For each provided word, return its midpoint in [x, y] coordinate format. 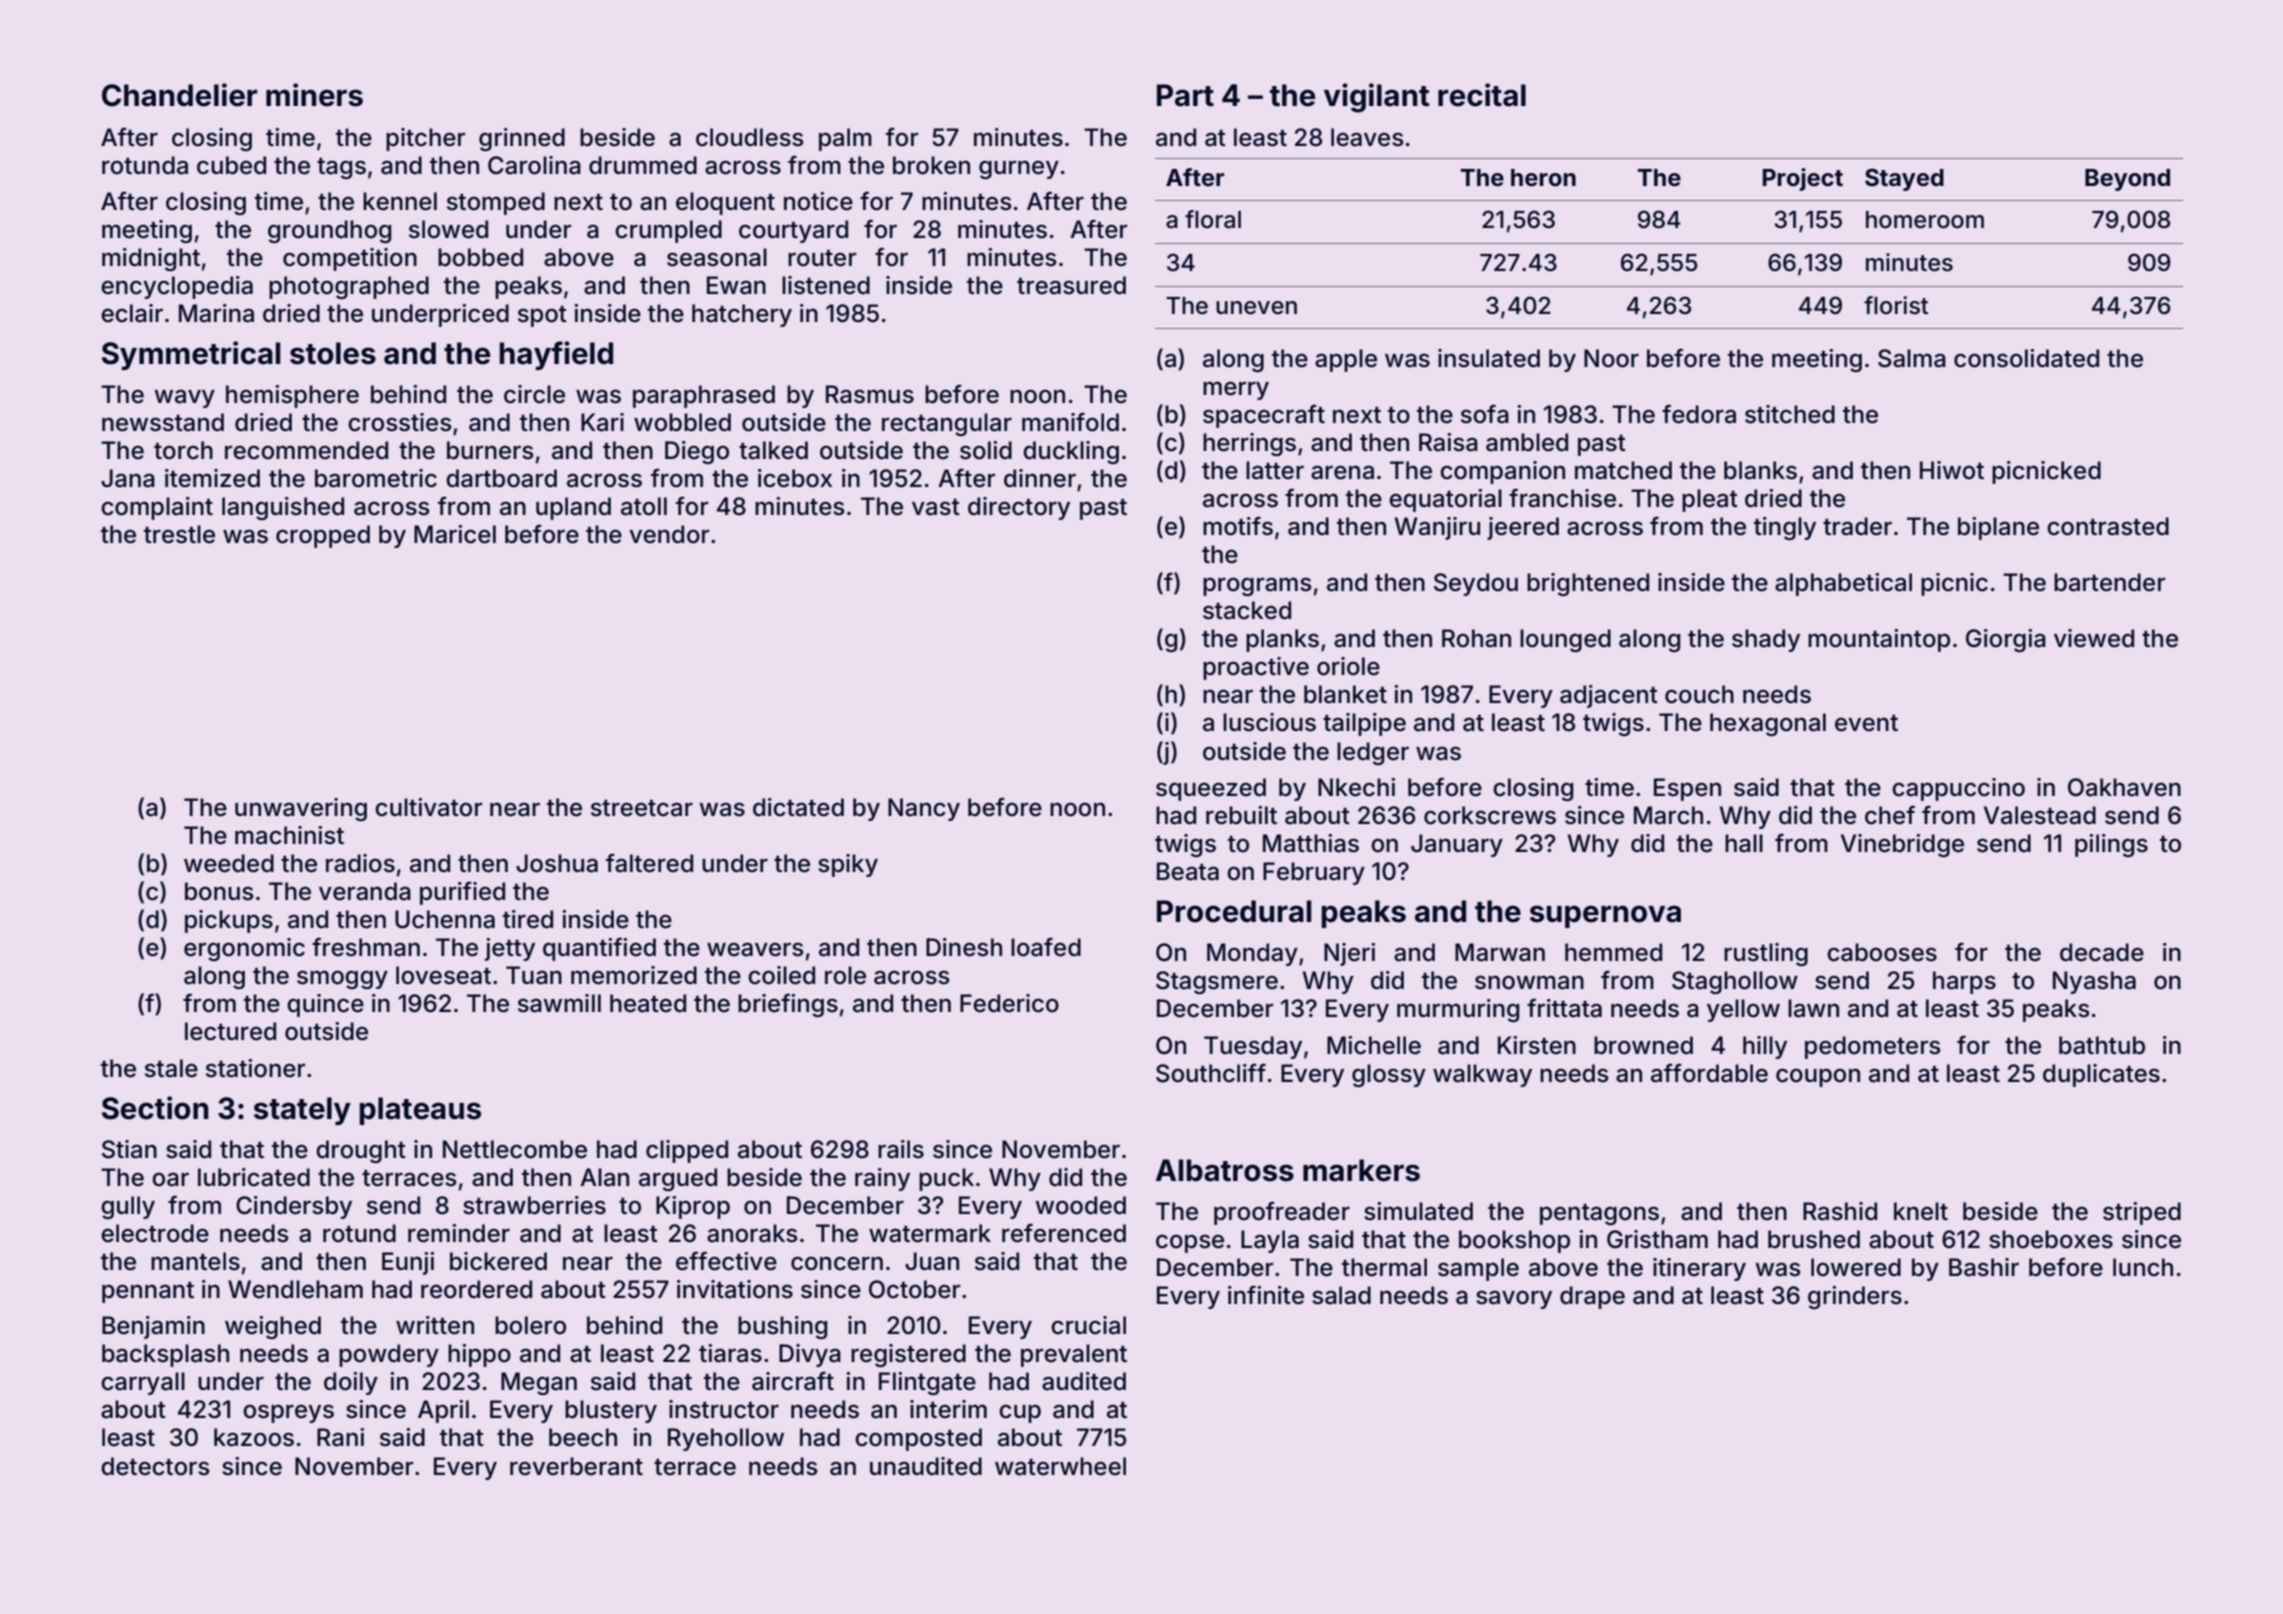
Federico [1009, 1003]
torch [183, 450]
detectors [155, 1466]
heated [648, 1003]
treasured [1071, 285]
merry [1236, 390]
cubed [231, 165]
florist [1896, 305]
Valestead [2040, 815]
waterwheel [1060, 1466]
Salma [1912, 358]
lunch [2143, 1267]
